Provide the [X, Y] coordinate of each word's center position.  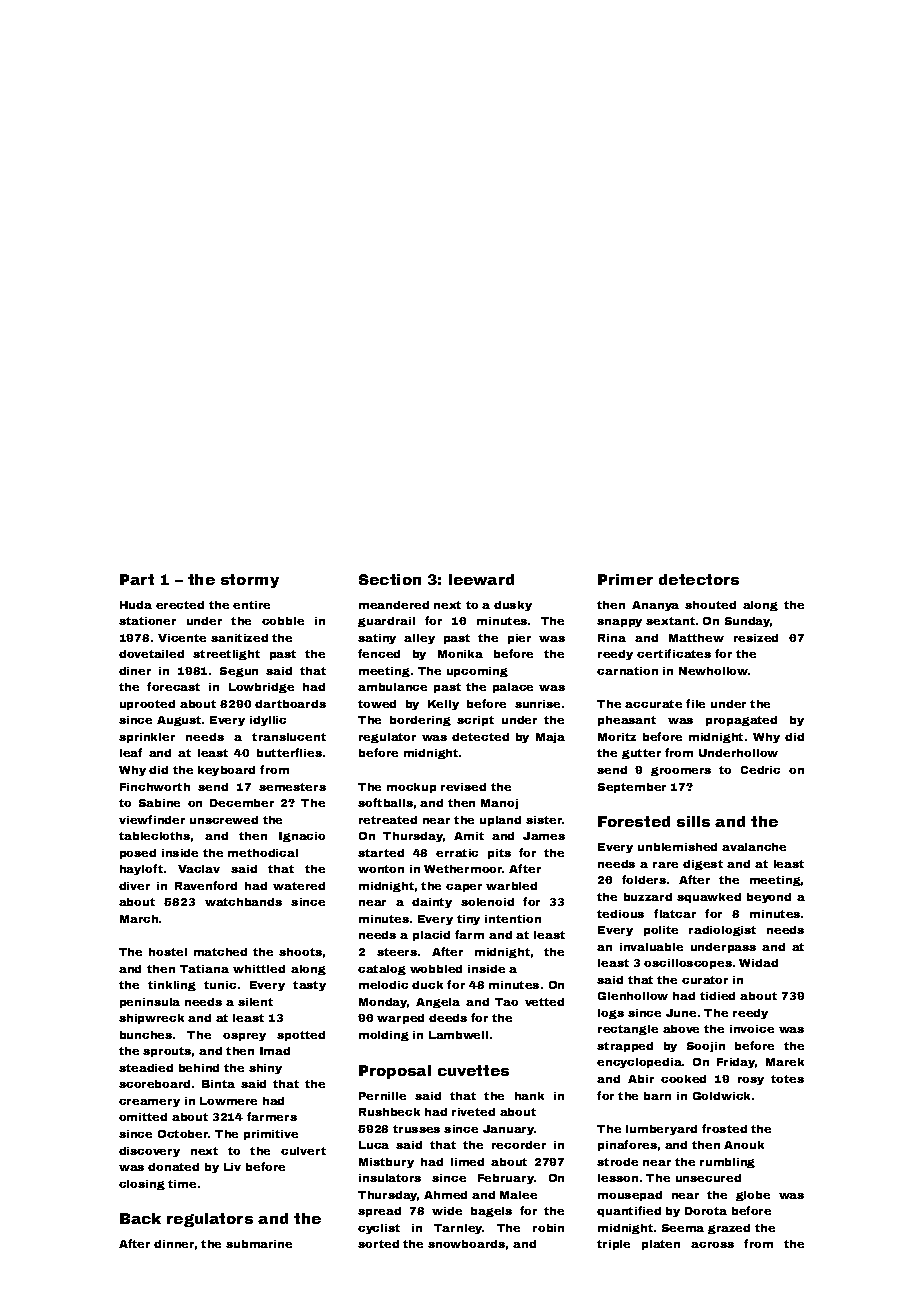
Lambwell [458, 1035]
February [506, 1179]
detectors [699, 579]
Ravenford [206, 885]
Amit [469, 836]
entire [251, 605]
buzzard [648, 897]
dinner [174, 1244]
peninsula [150, 1003]
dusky [513, 606]
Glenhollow [633, 996]
